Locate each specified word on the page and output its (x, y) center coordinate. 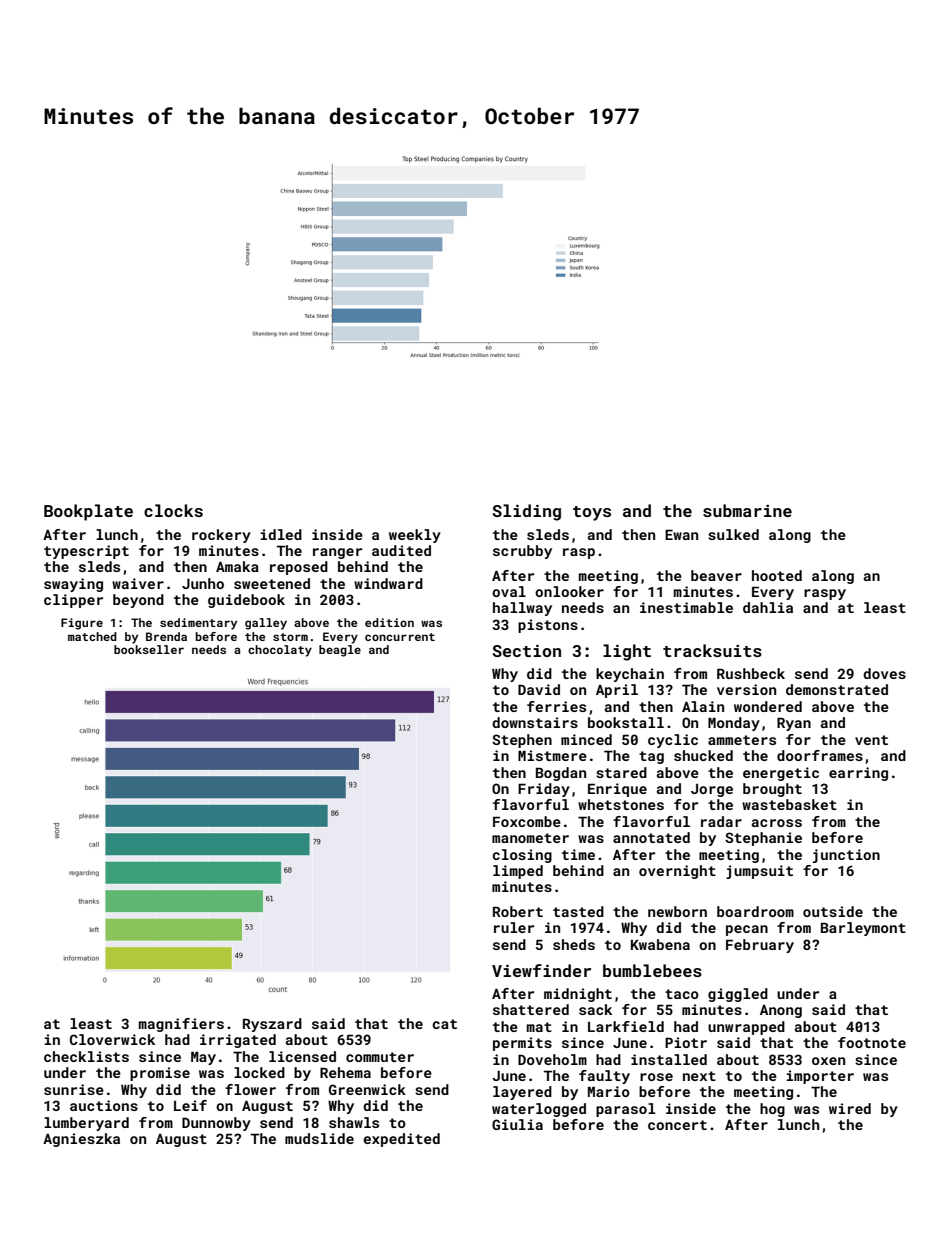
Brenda (166, 636)
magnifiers (181, 1025)
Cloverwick (112, 1039)
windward (388, 583)
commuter (380, 1057)
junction (846, 856)
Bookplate (88, 512)
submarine (747, 510)
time (578, 854)
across (777, 823)
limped (518, 872)
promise (160, 1074)
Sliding (527, 512)
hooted (777, 575)
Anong (781, 1011)
